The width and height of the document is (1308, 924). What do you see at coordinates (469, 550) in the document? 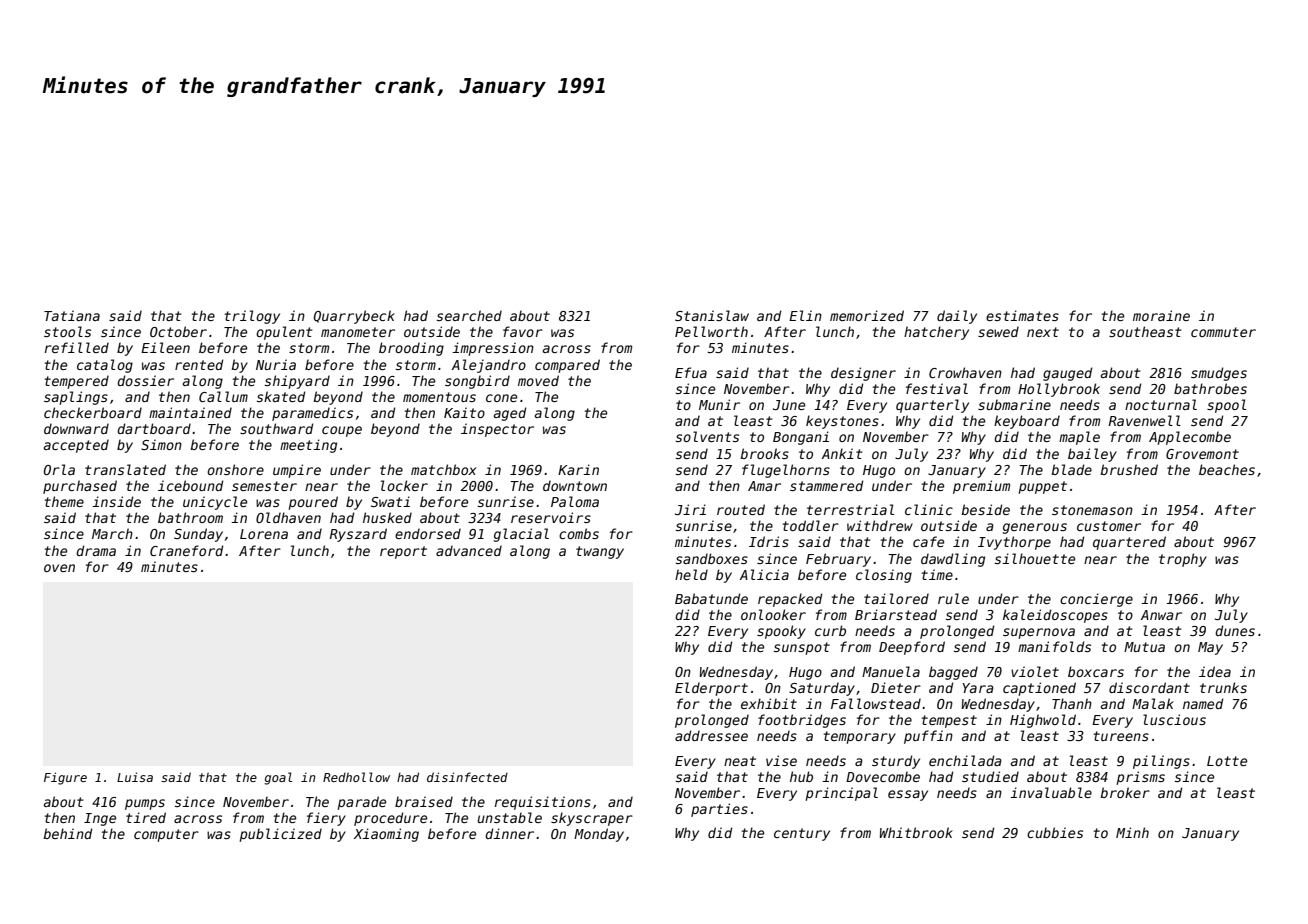
I see `advanced` at bounding box center [469, 550].
